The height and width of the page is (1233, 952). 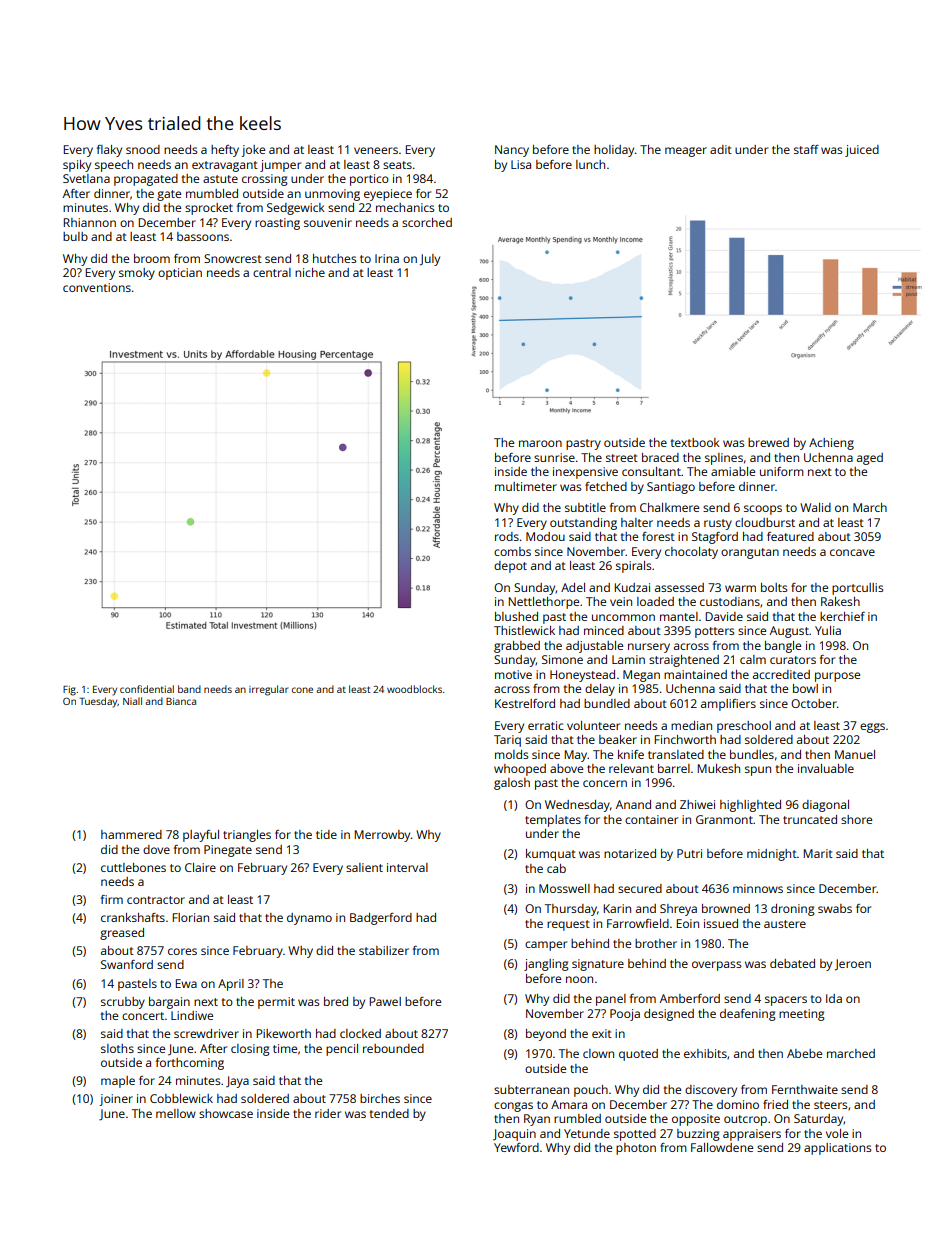 What do you see at coordinates (276, 1003) in the page?
I see `permit` at bounding box center [276, 1003].
